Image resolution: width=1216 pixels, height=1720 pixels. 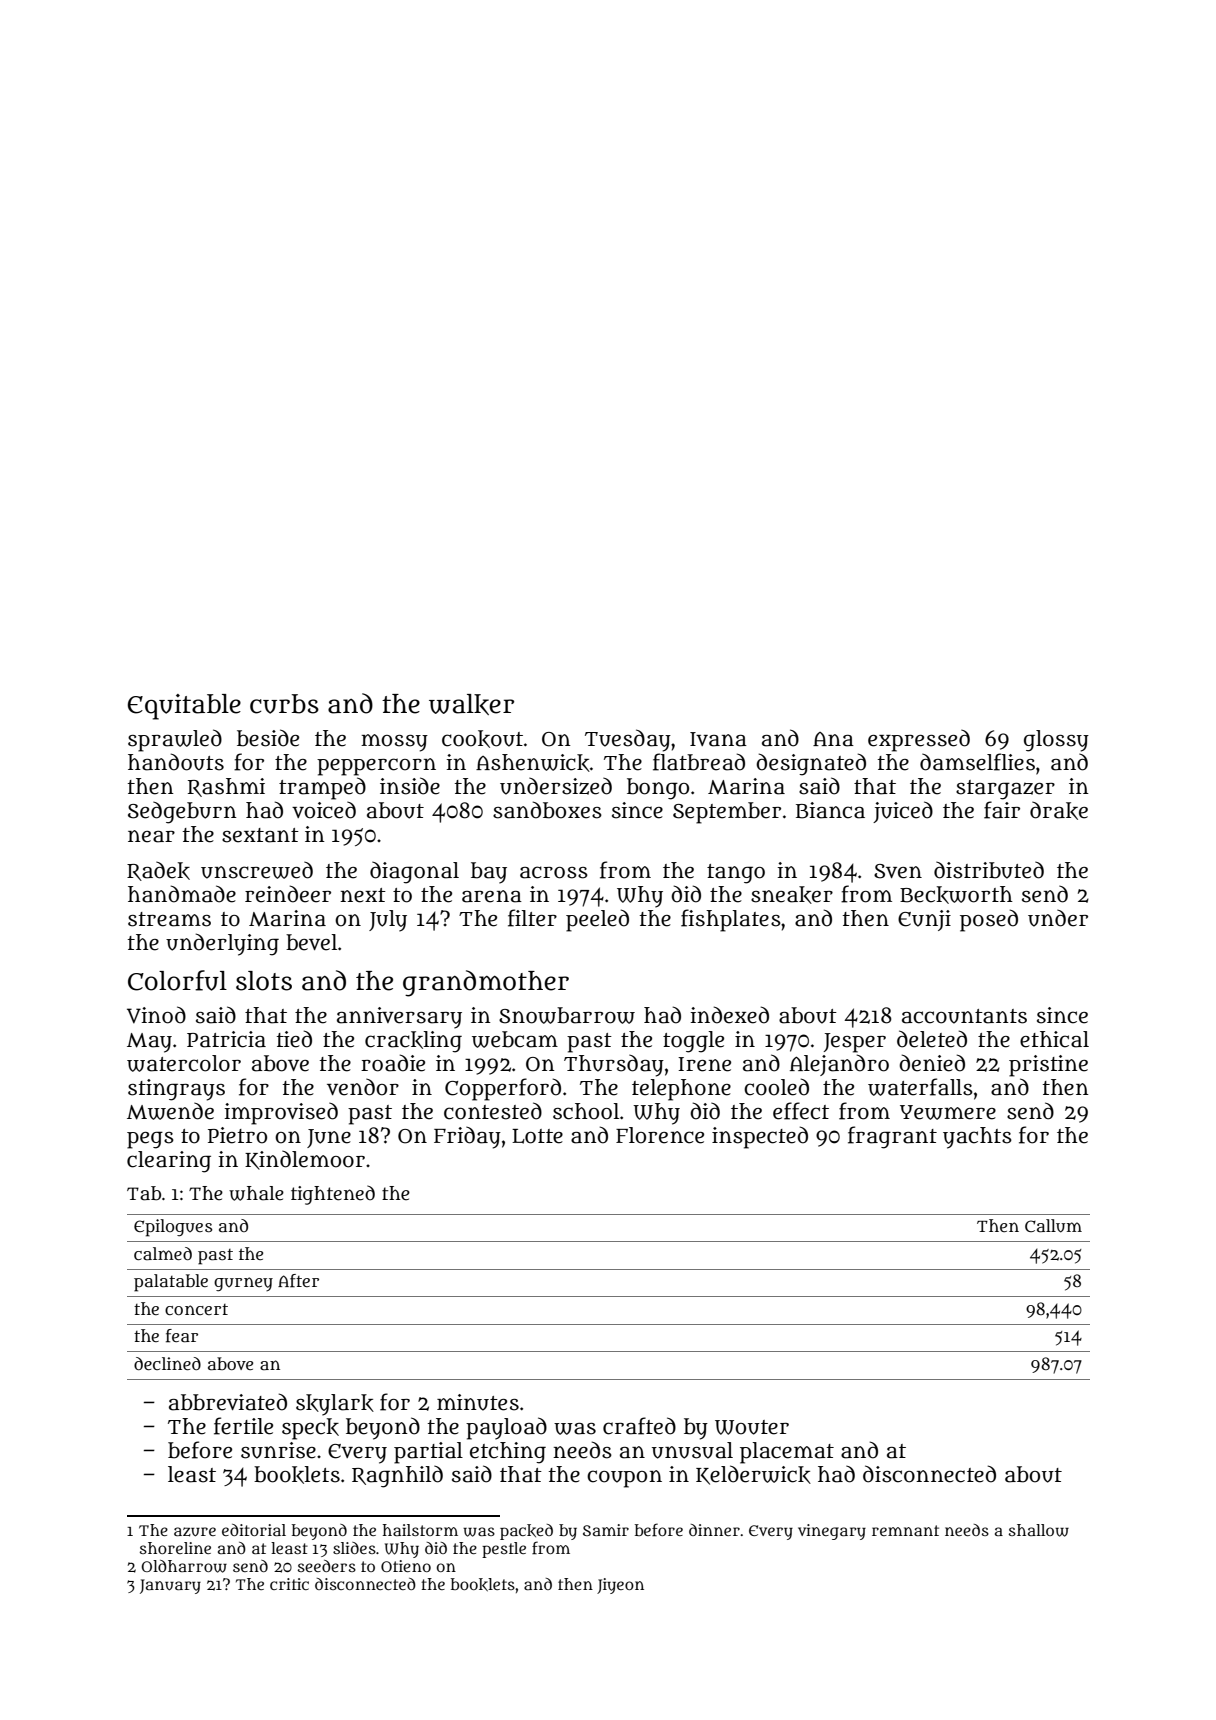 I want to click on Thursday, so click(x=614, y=1065).
